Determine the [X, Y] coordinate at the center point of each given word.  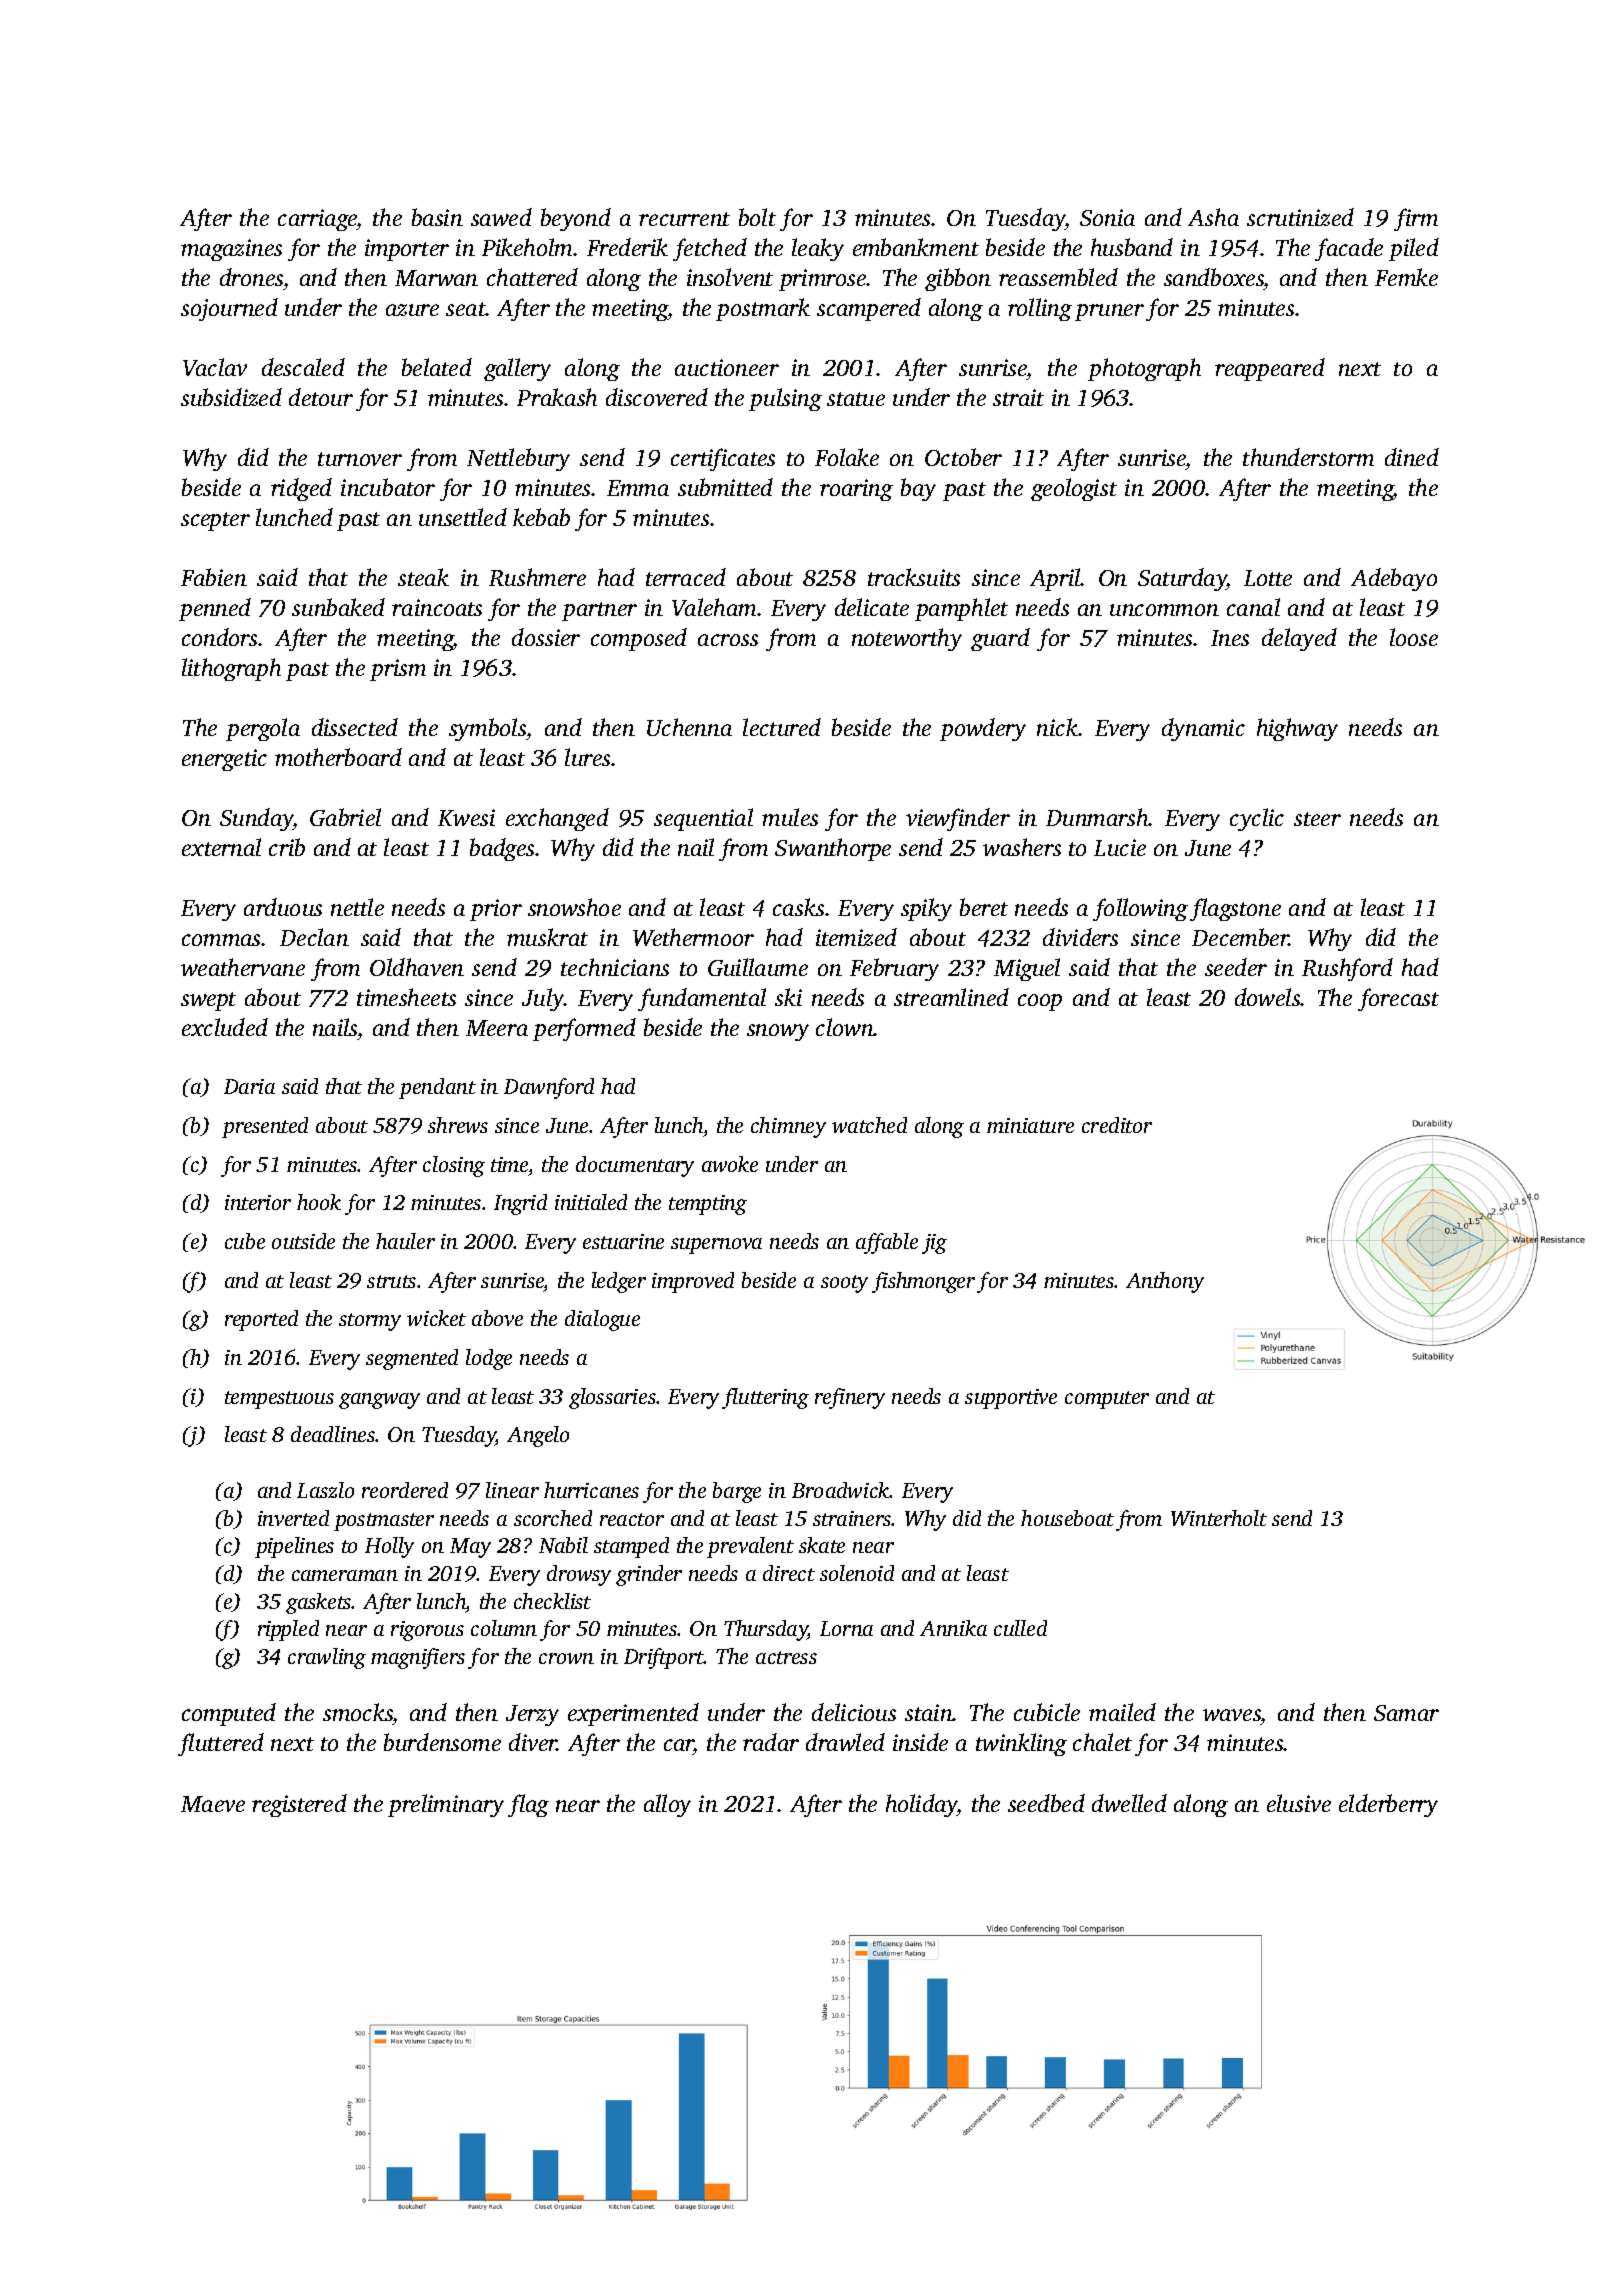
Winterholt [1219, 1518]
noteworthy [907, 639]
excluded [225, 1027]
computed [229, 1714]
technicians [615, 967]
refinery [850, 1398]
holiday [922, 1805]
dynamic [1203, 729]
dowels [1268, 997]
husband [1132, 247]
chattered [532, 277]
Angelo [538, 1436]
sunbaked [338, 607]
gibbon [958, 279]
